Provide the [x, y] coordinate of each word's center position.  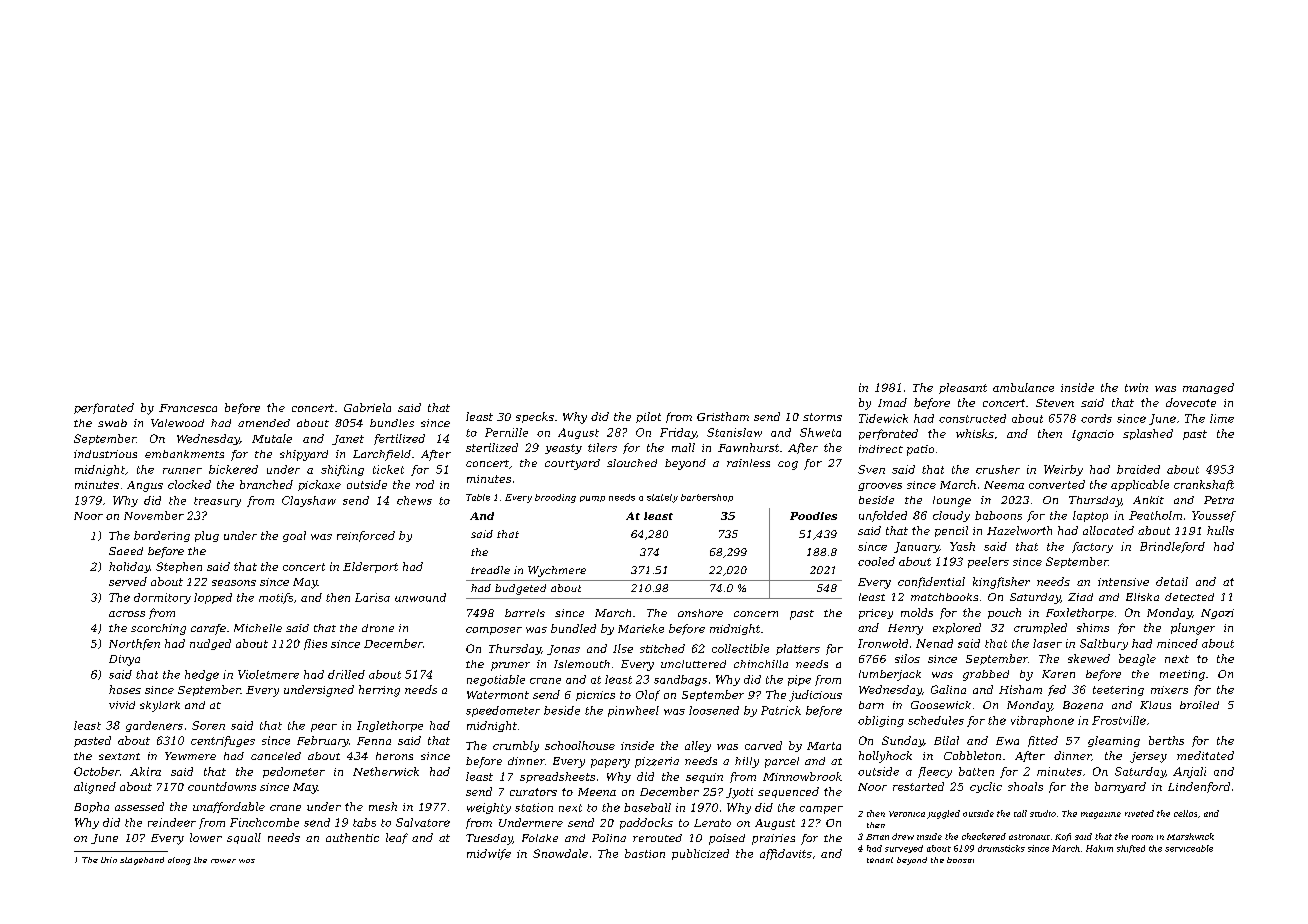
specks [535, 417]
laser [1047, 643]
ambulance [1023, 387]
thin [109, 860]
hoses [125, 689]
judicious [815, 696]
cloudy [951, 516]
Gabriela [367, 407]
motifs [276, 598]
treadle [490, 570]
